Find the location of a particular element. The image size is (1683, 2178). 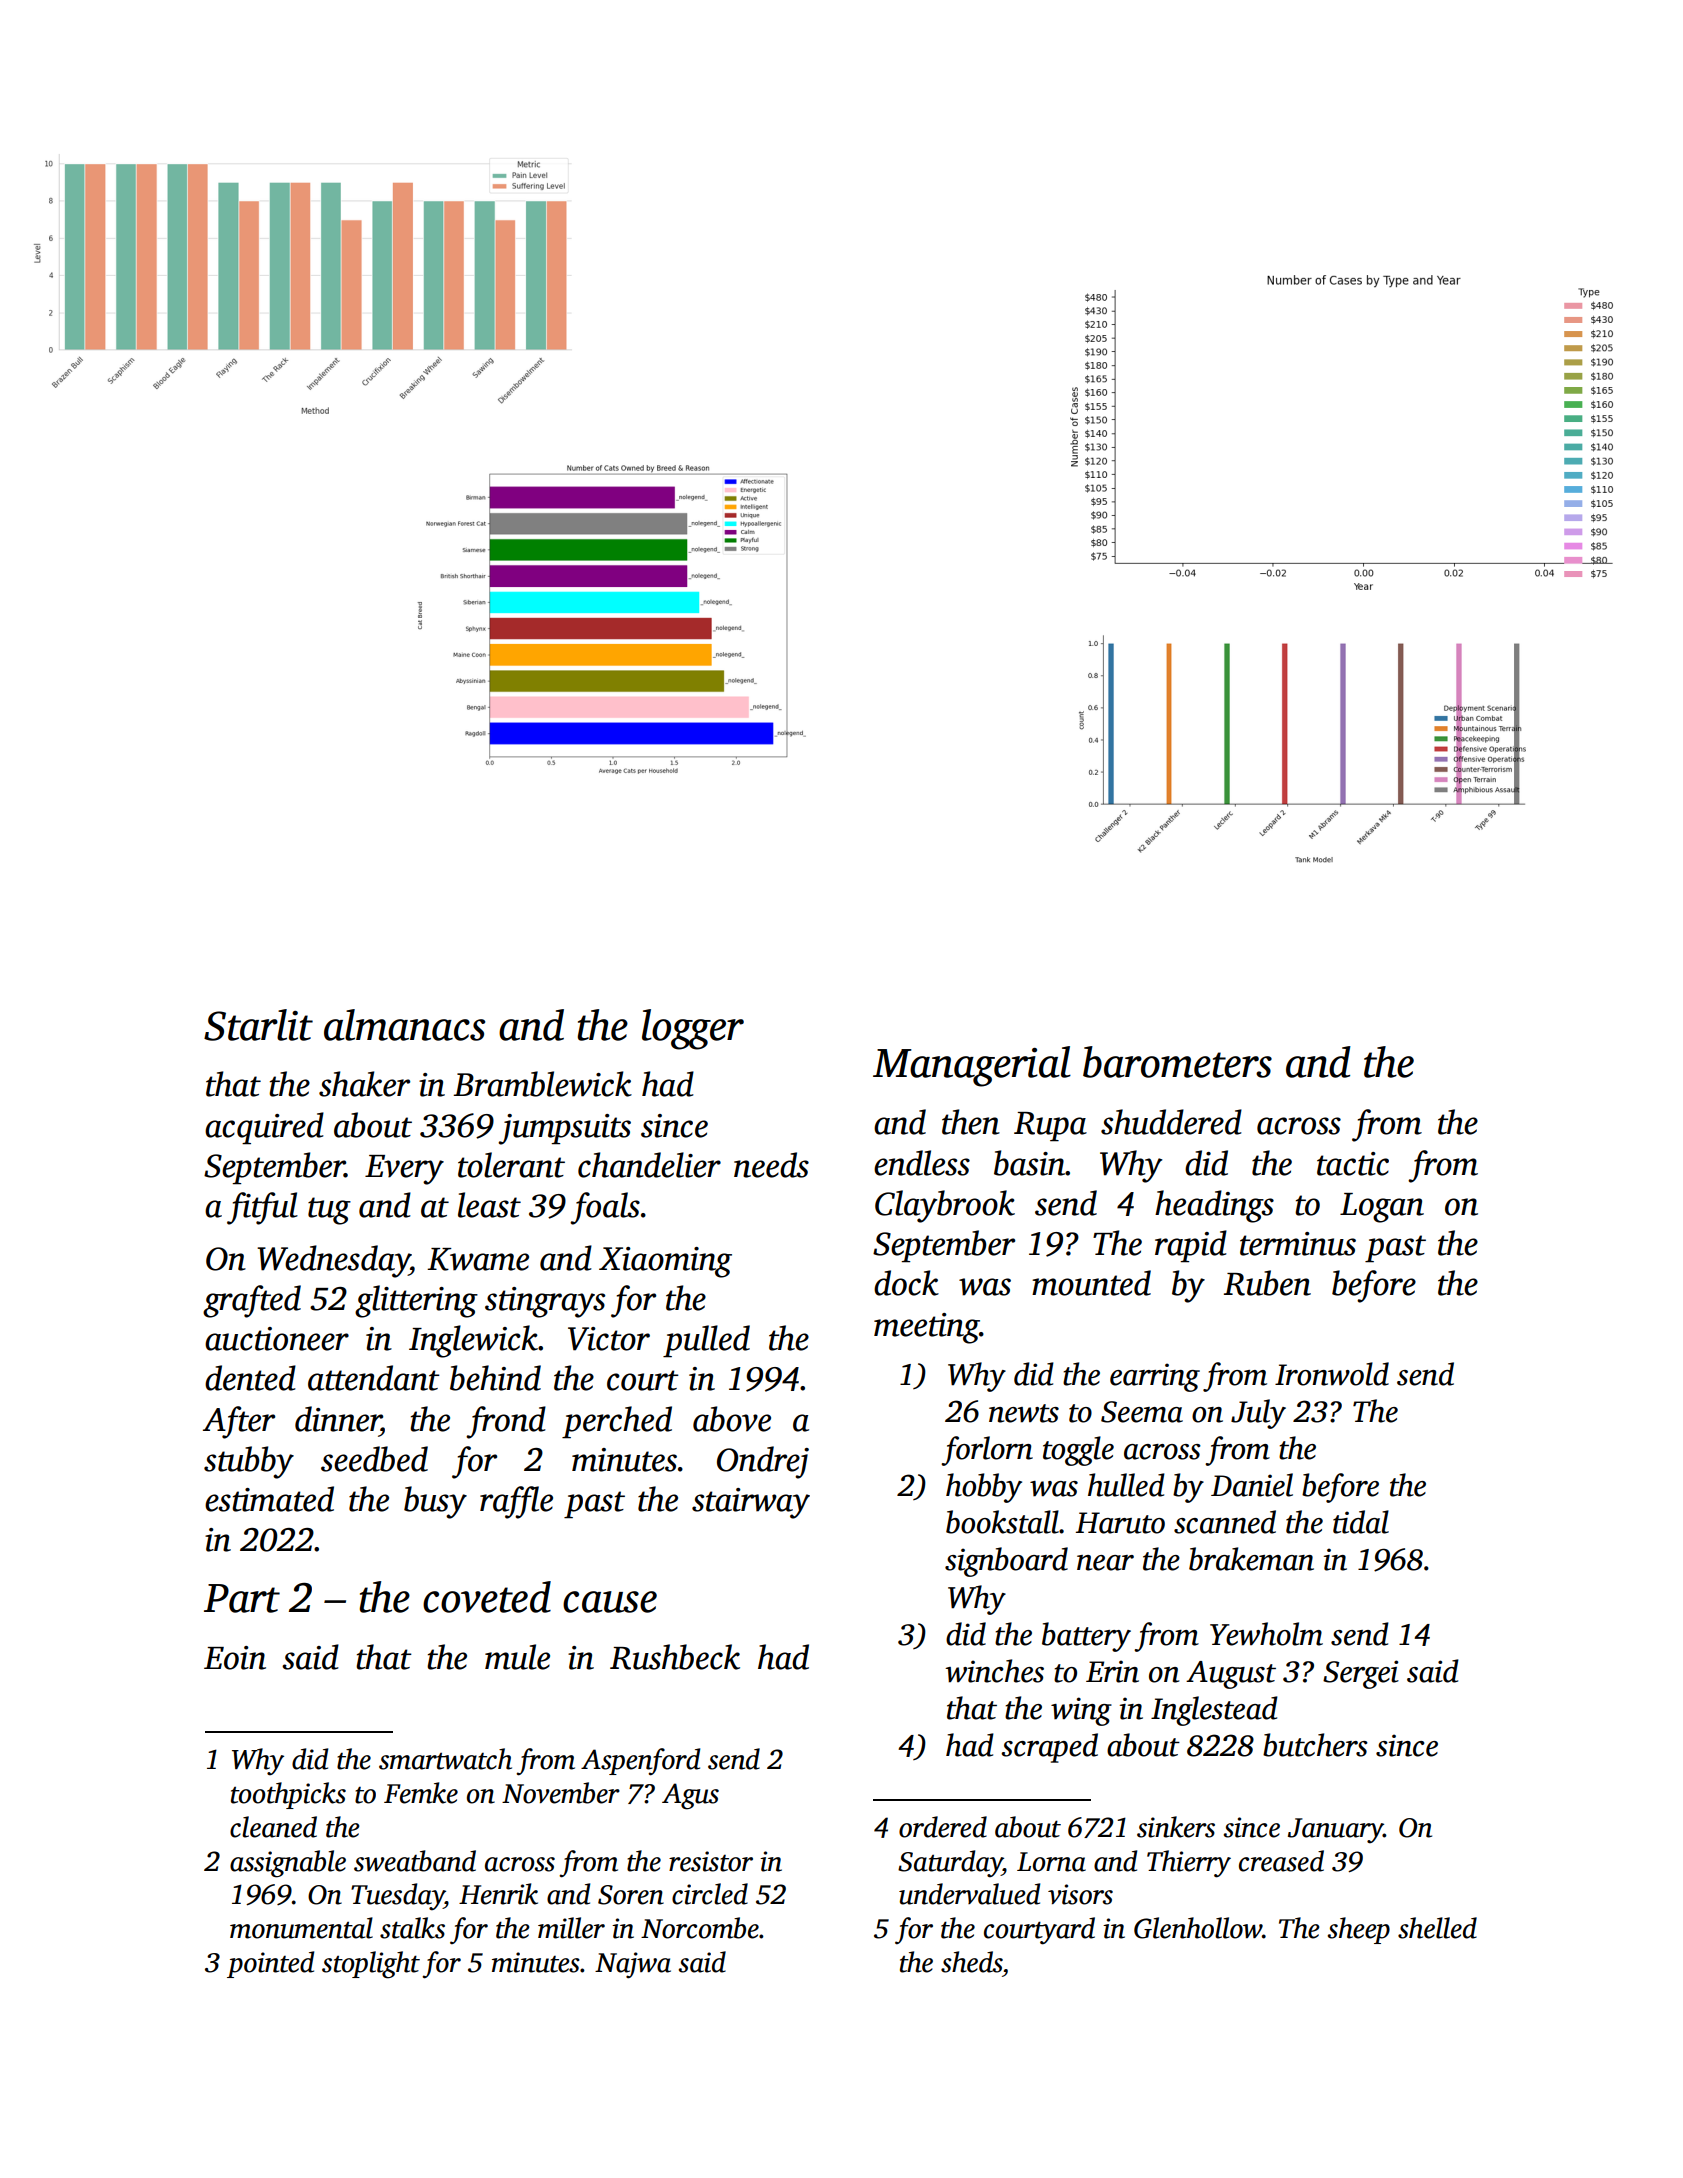

assignable is located at coordinates (288, 1864).
